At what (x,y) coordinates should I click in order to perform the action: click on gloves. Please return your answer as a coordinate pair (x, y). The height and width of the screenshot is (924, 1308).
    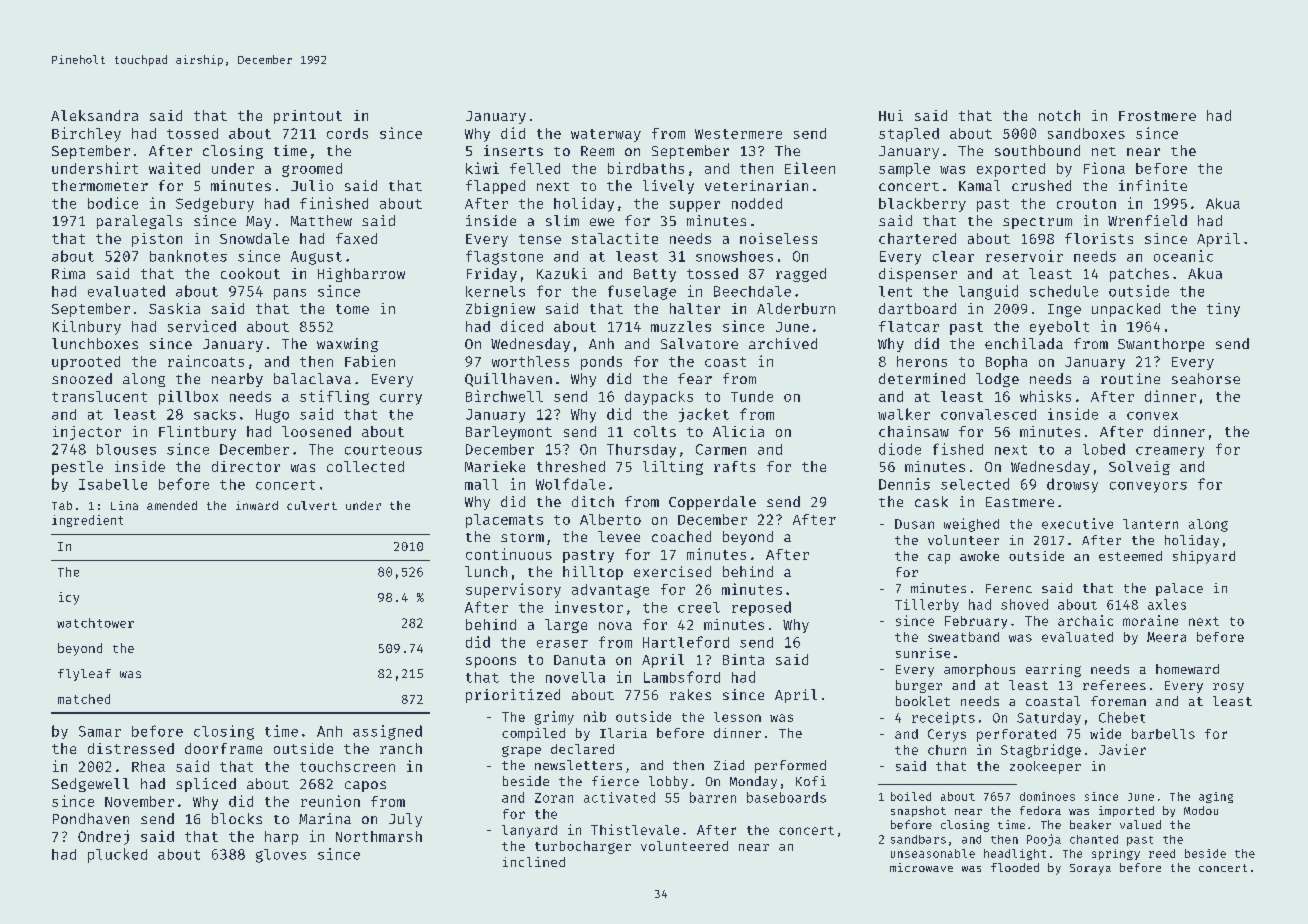
    Looking at the image, I should click on (281, 856).
